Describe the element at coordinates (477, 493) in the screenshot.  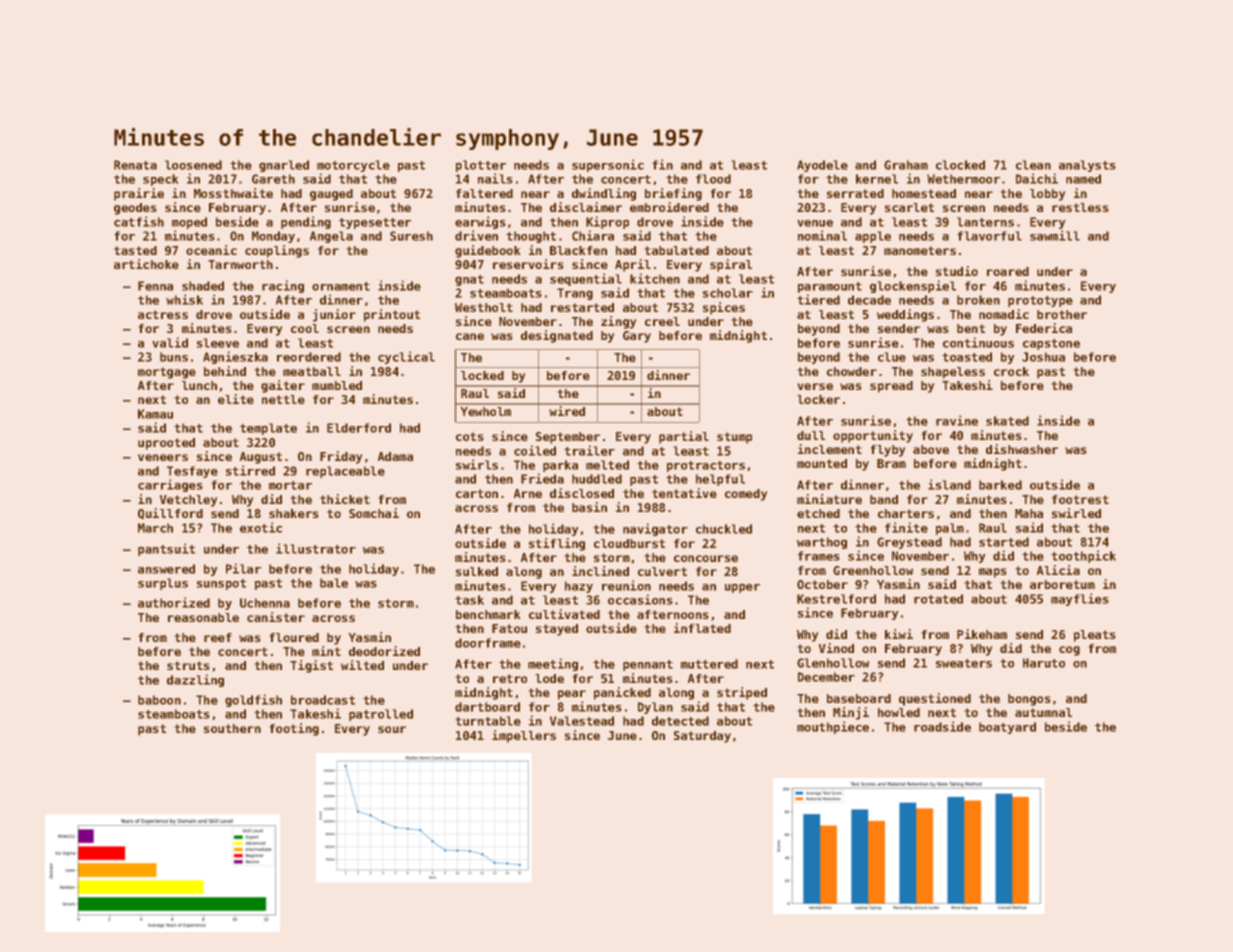
I see `carton` at that location.
